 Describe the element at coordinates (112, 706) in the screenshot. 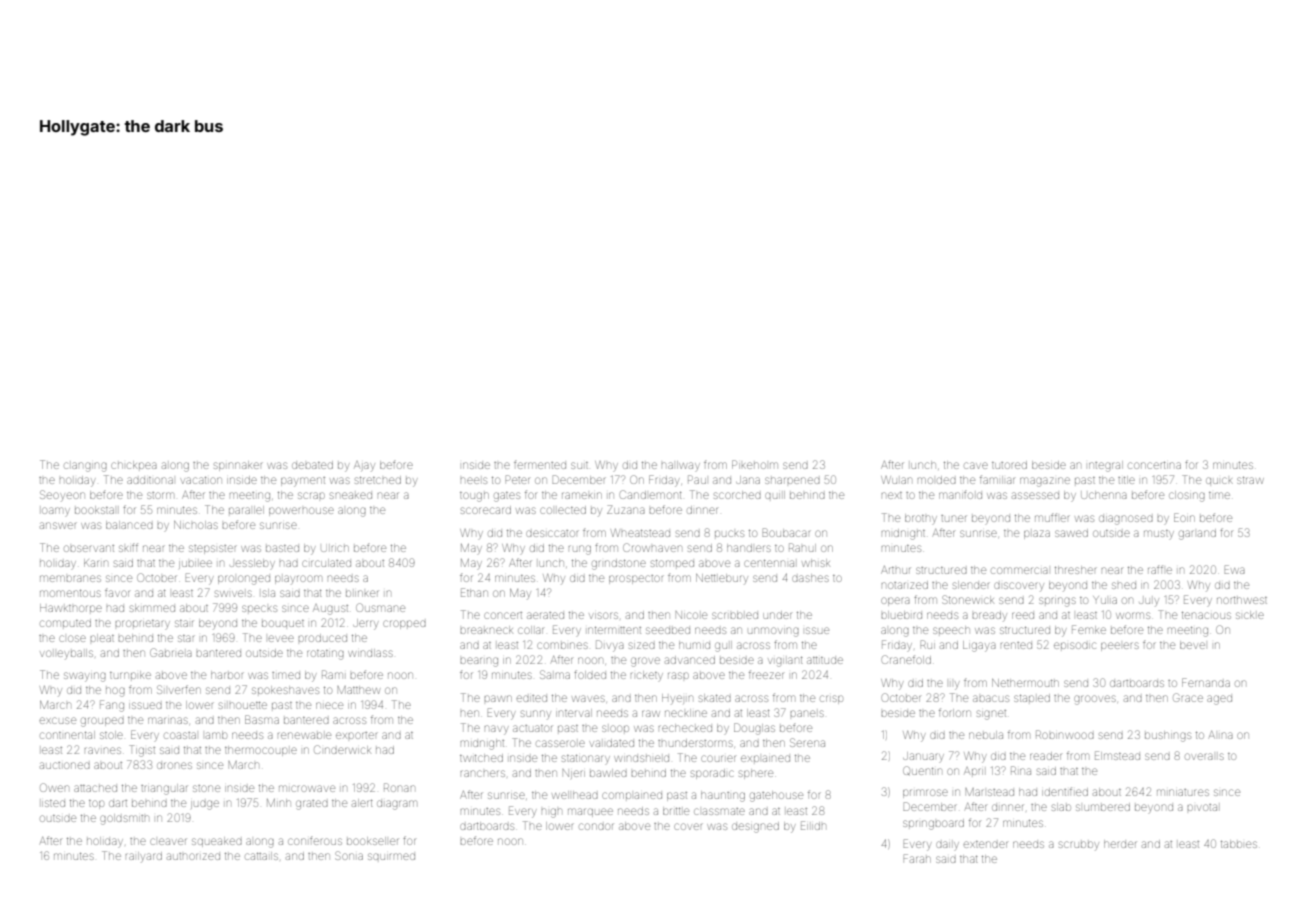

I see `Fang` at that location.
